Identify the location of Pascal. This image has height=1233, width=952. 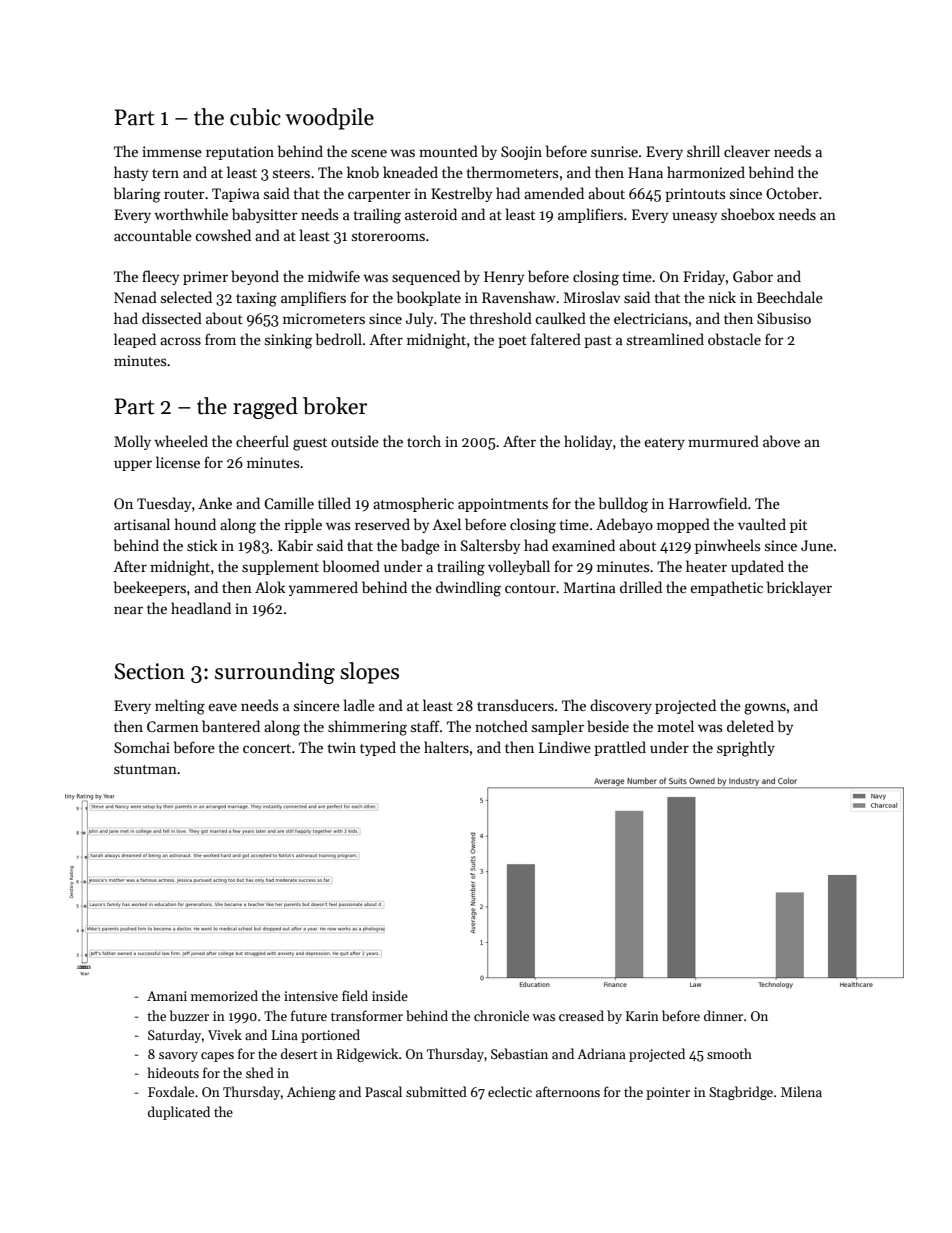
(383, 1091).
